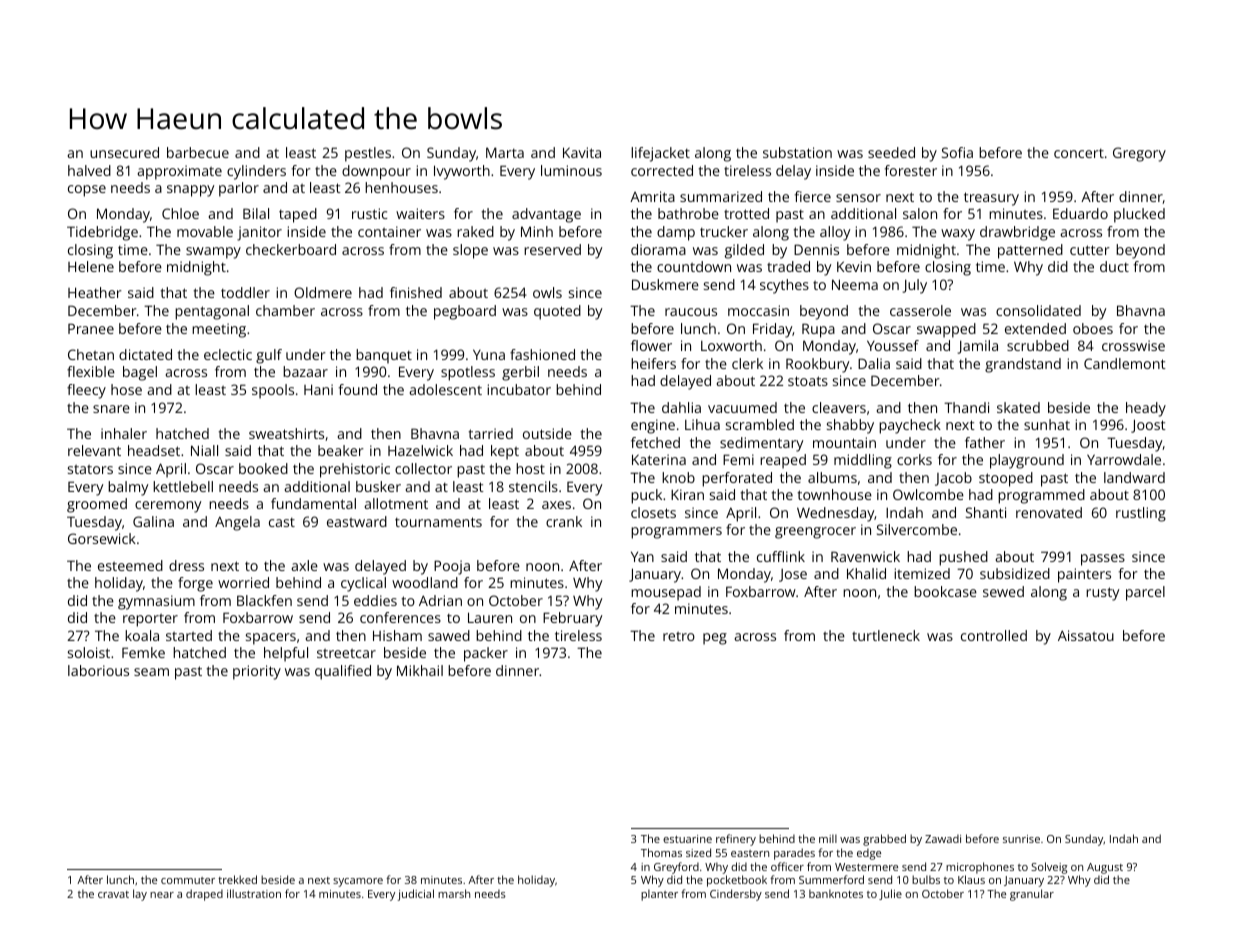  Describe the element at coordinates (911, 170) in the document. I see `forester` at that location.
